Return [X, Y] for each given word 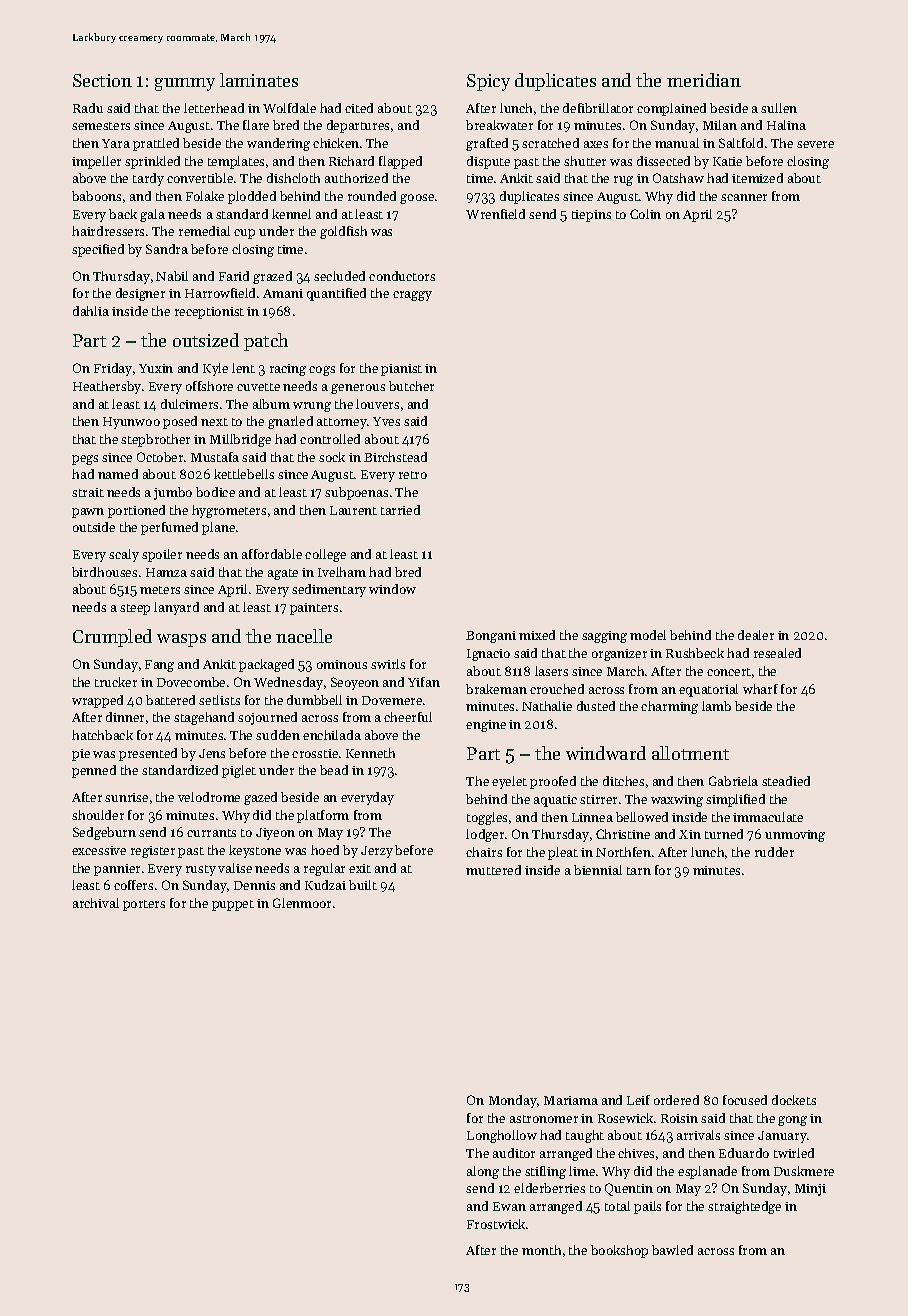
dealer [756, 635]
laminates [259, 80]
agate [283, 574]
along [483, 1172]
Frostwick [496, 1224]
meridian [704, 80]
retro [413, 475]
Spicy [488, 82]
